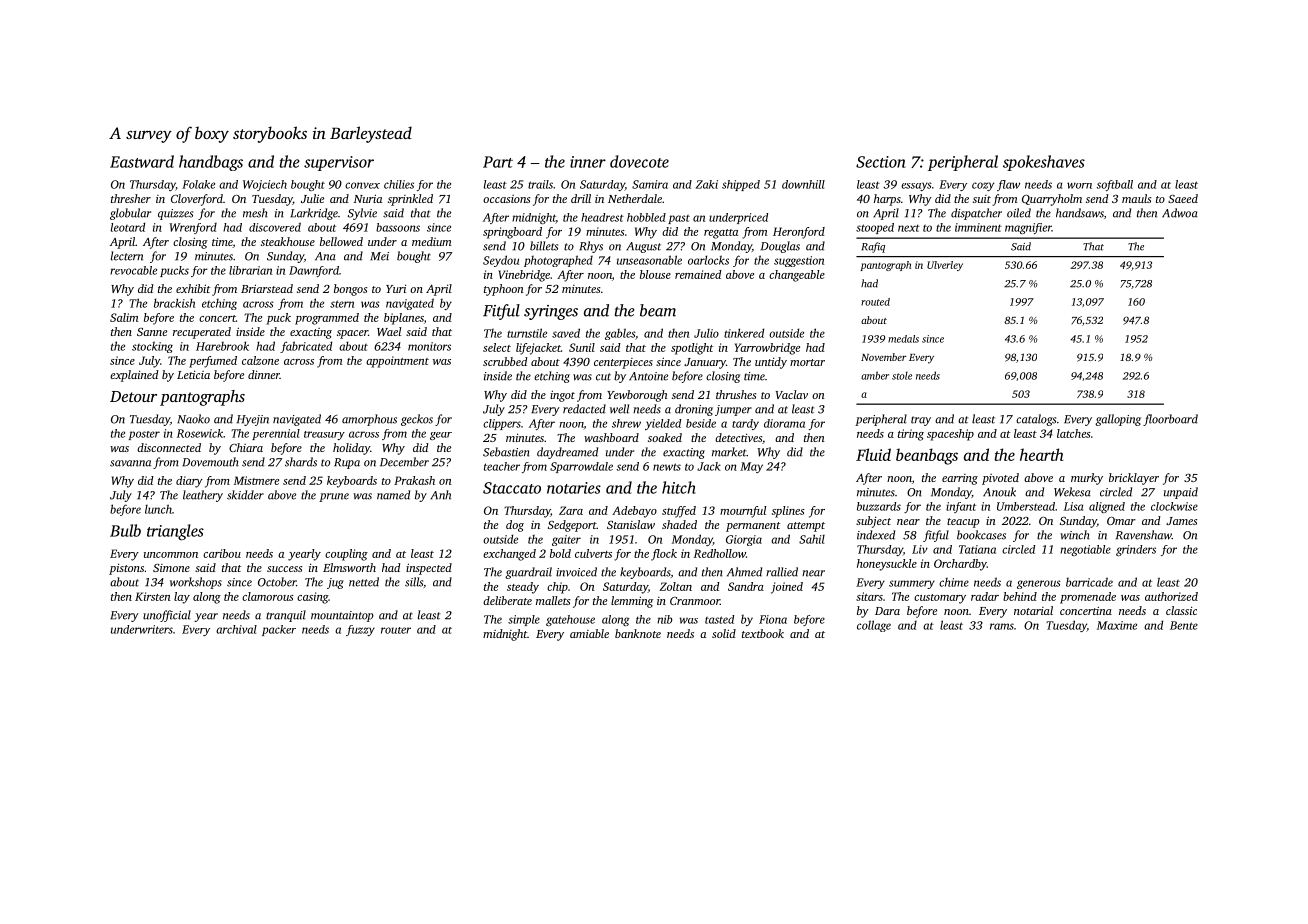  Describe the element at coordinates (1144, 535) in the screenshot. I see `Ravenshaw` at that location.
